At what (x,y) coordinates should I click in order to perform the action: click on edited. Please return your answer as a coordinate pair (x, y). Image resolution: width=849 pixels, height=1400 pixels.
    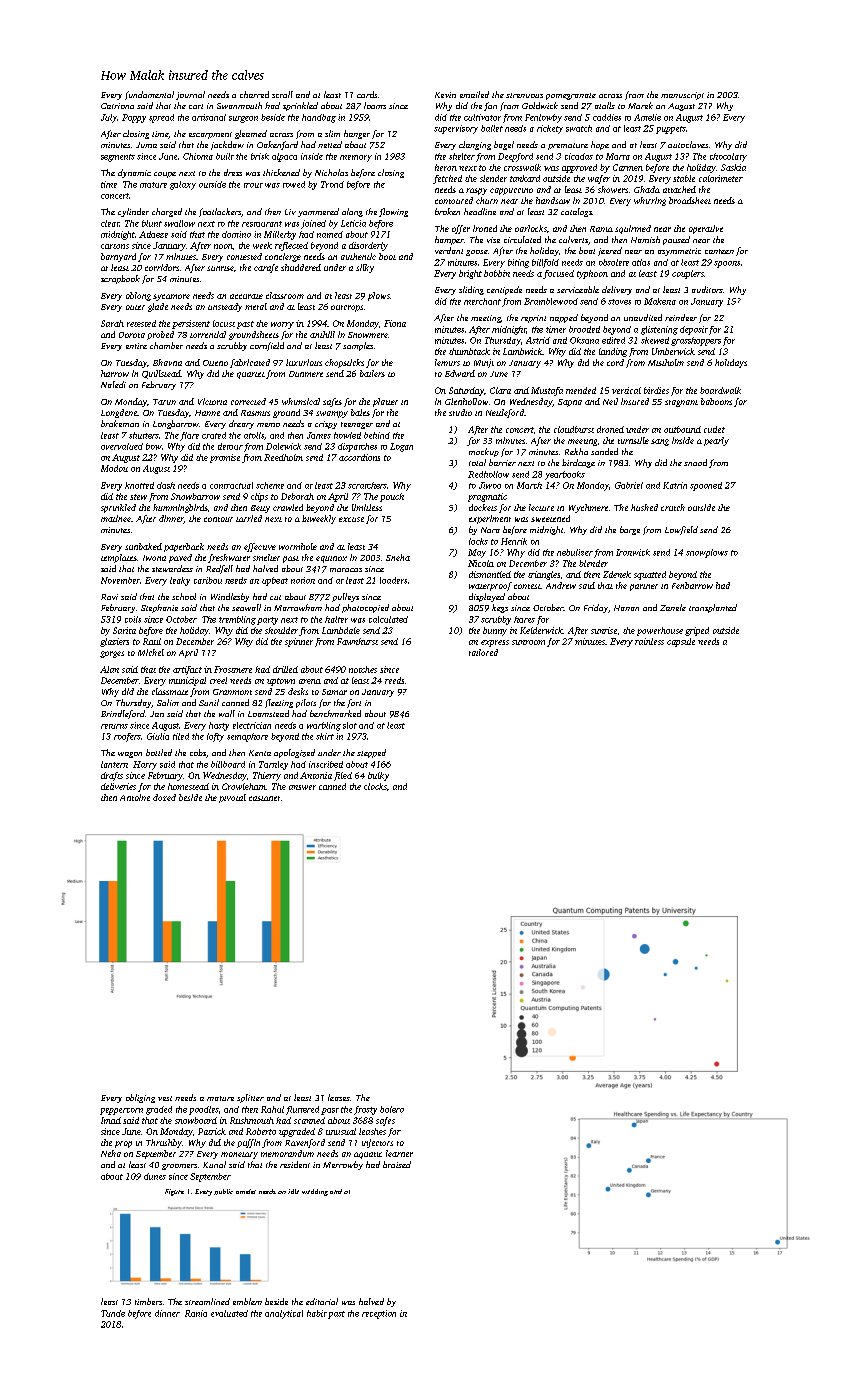
    Looking at the image, I should click on (613, 340).
